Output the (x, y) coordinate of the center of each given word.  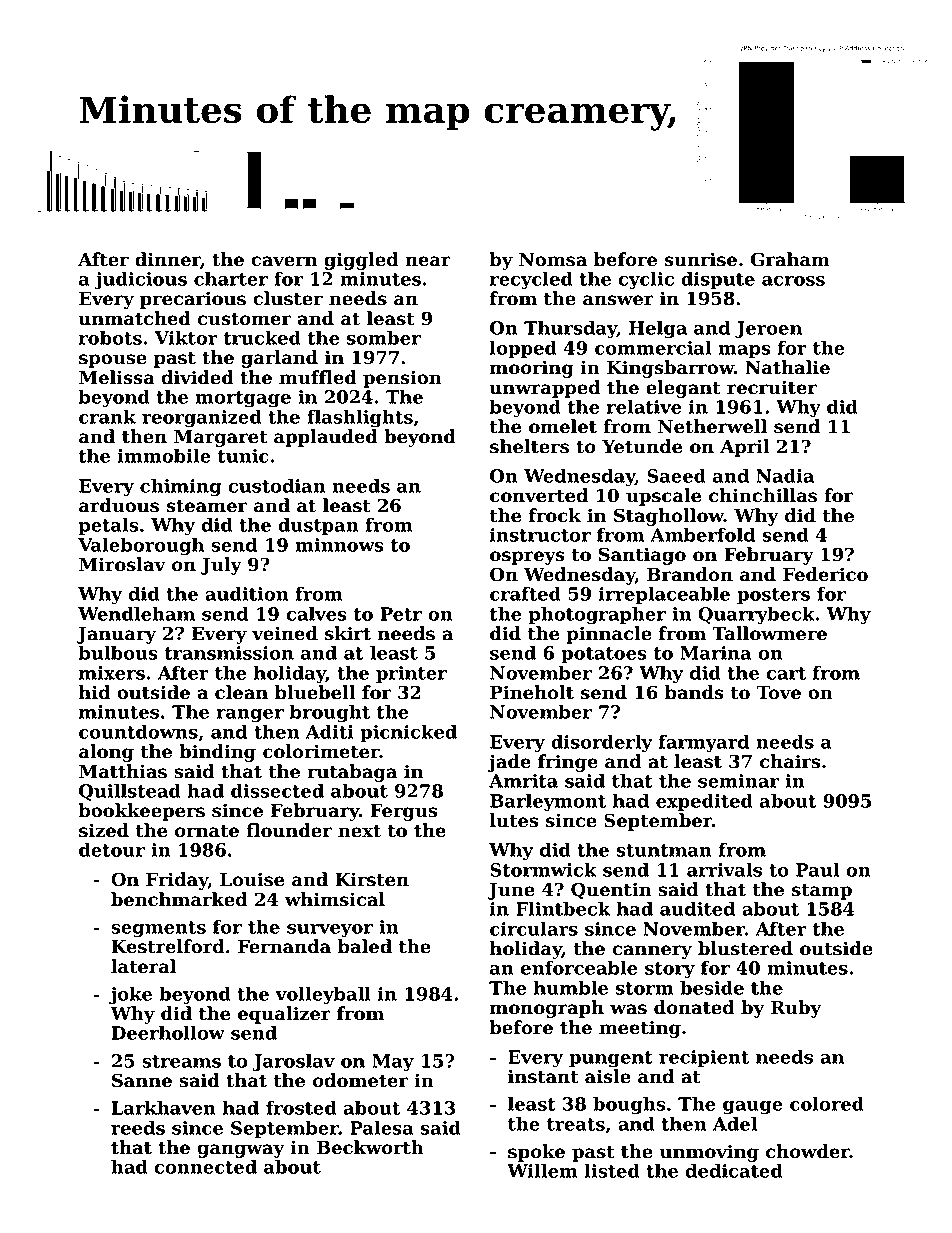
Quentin (611, 891)
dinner (168, 260)
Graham (790, 259)
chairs (790, 761)
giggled (361, 261)
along (106, 753)
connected (205, 1166)
